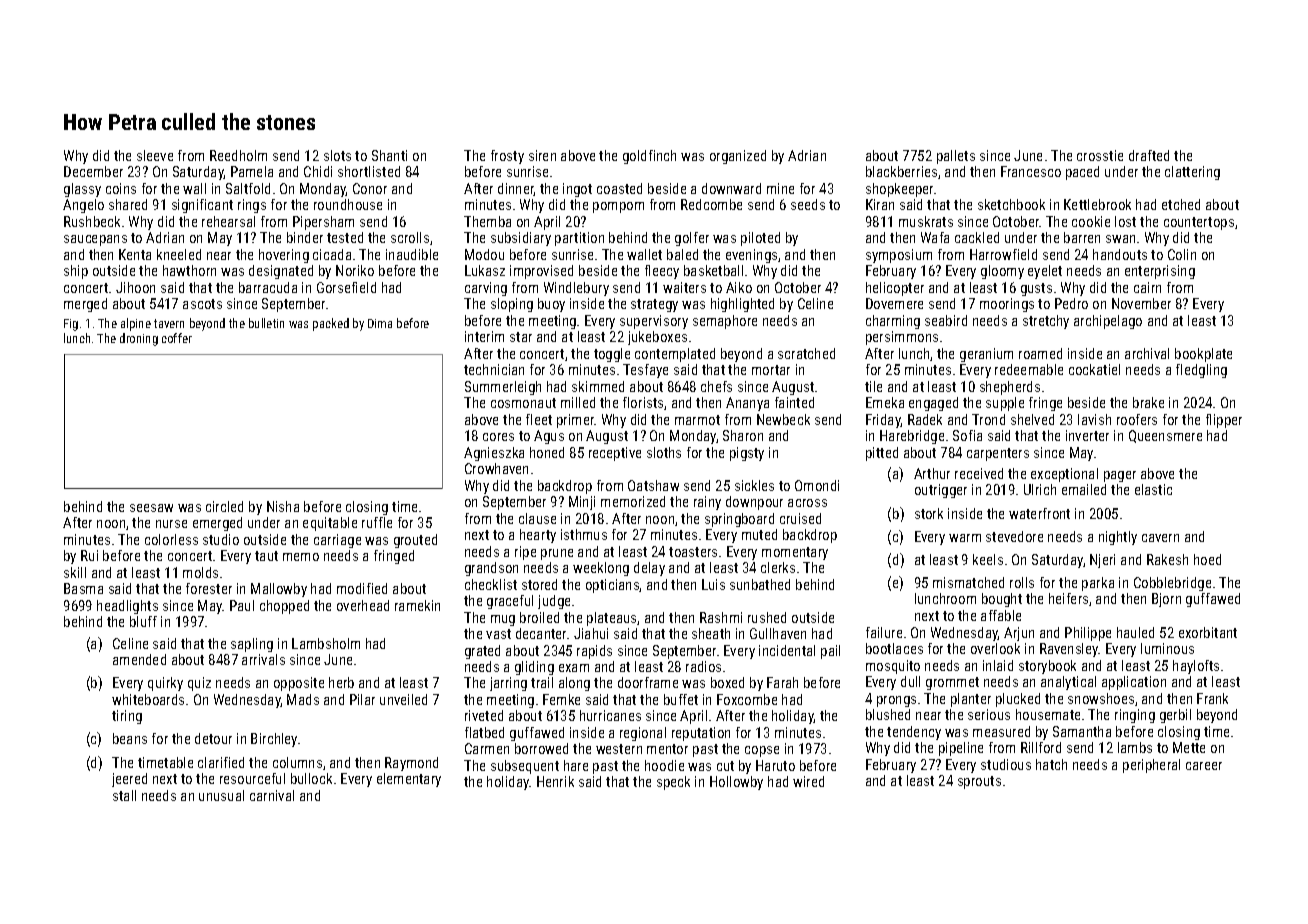  What do you see at coordinates (725, 322) in the screenshot?
I see `semaphore` at bounding box center [725, 322].
